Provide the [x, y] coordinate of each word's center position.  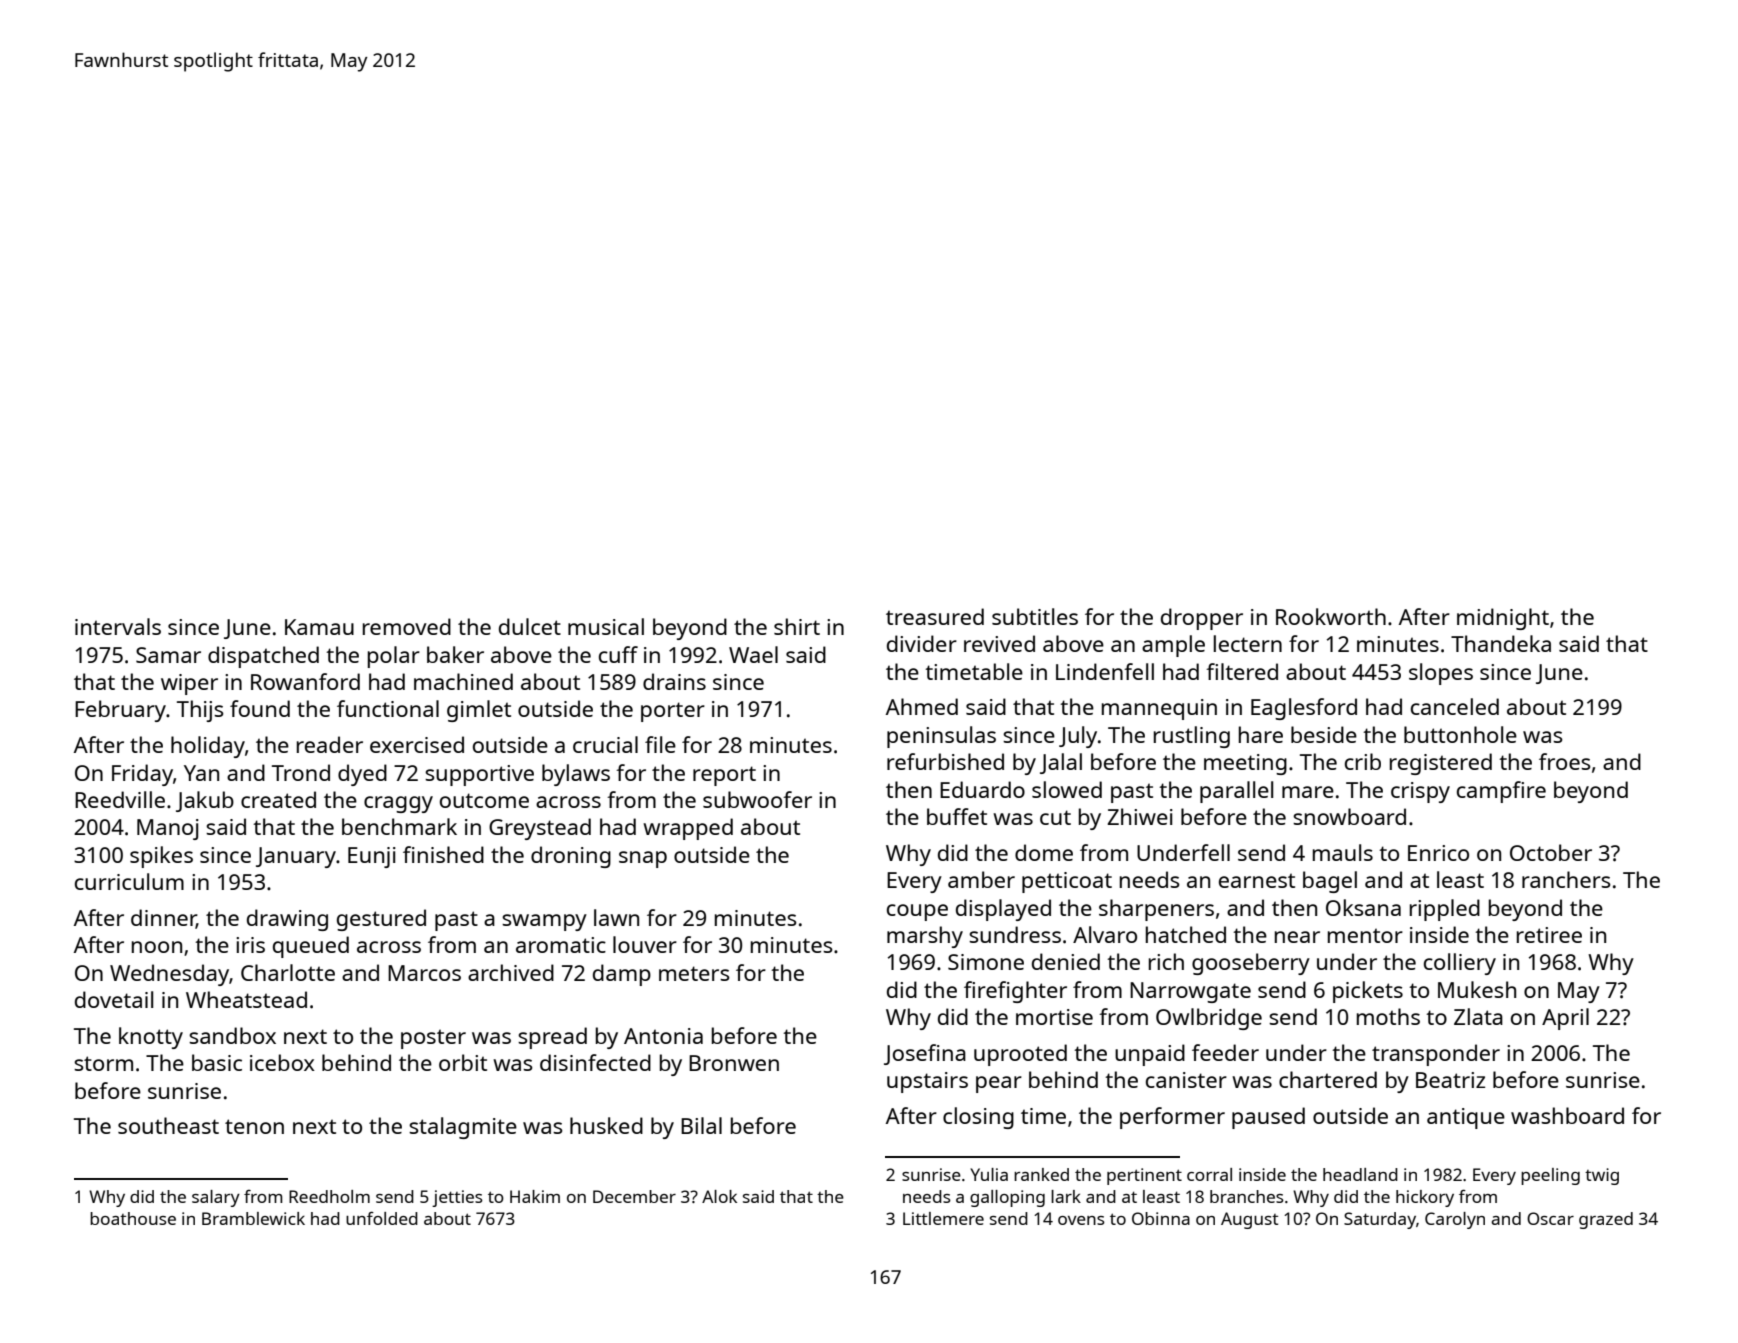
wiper [189, 684]
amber [981, 879]
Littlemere [943, 1218]
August [1249, 1220]
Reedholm [329, 1196]
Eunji [372, 857]
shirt [797, 626]
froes [1565, 761]
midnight [1503, 619]
